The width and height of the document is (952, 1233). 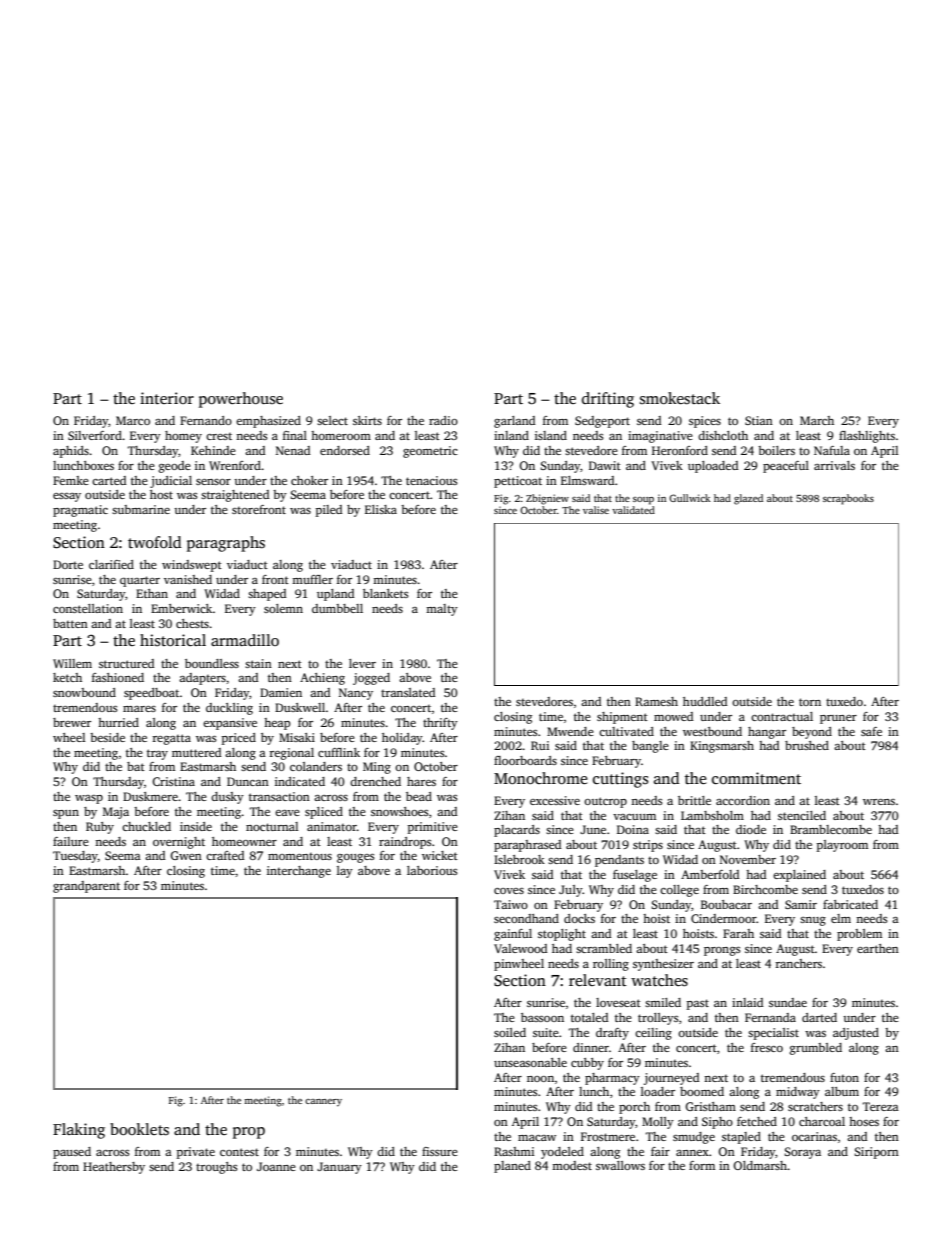 I want to click on flashlights, so click(x=867, y=437).
